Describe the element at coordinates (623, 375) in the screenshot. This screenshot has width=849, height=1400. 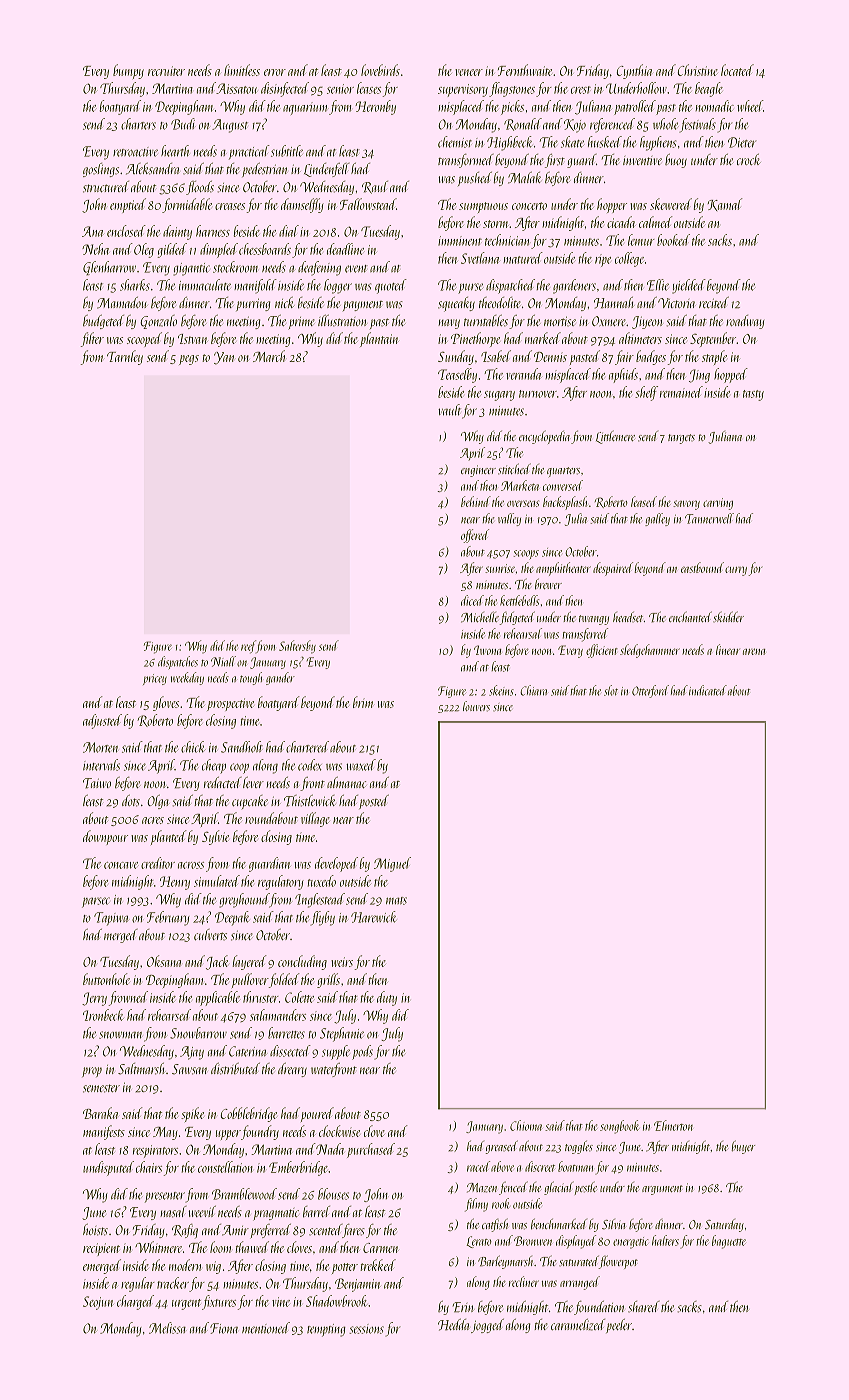
I see `aphids` at that location.
